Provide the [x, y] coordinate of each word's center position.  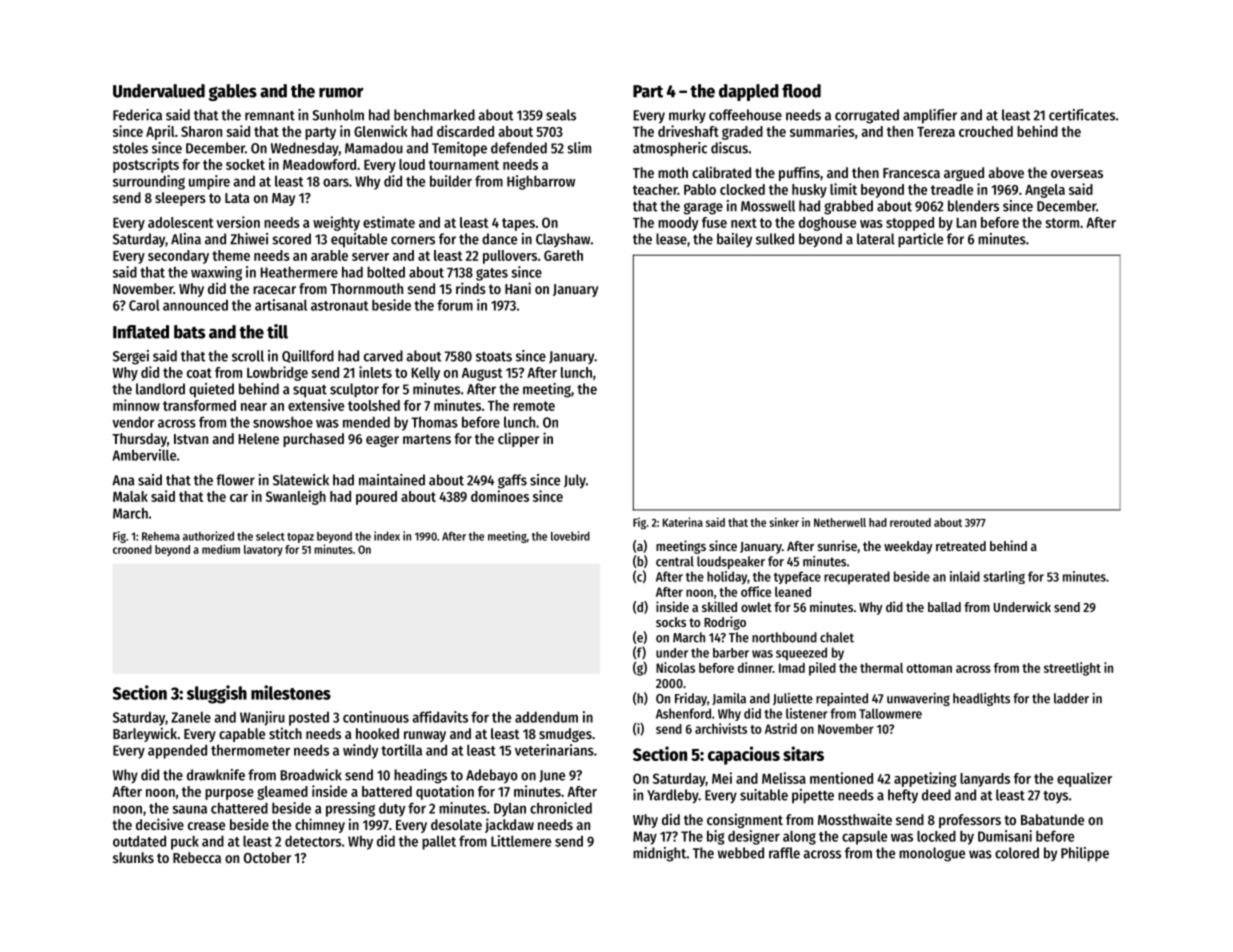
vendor [133, 422]
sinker [784, 522]
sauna [189, 809]
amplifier [930, 116]
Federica [137, 115]
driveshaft [688, 131]
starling [1004, 577]
